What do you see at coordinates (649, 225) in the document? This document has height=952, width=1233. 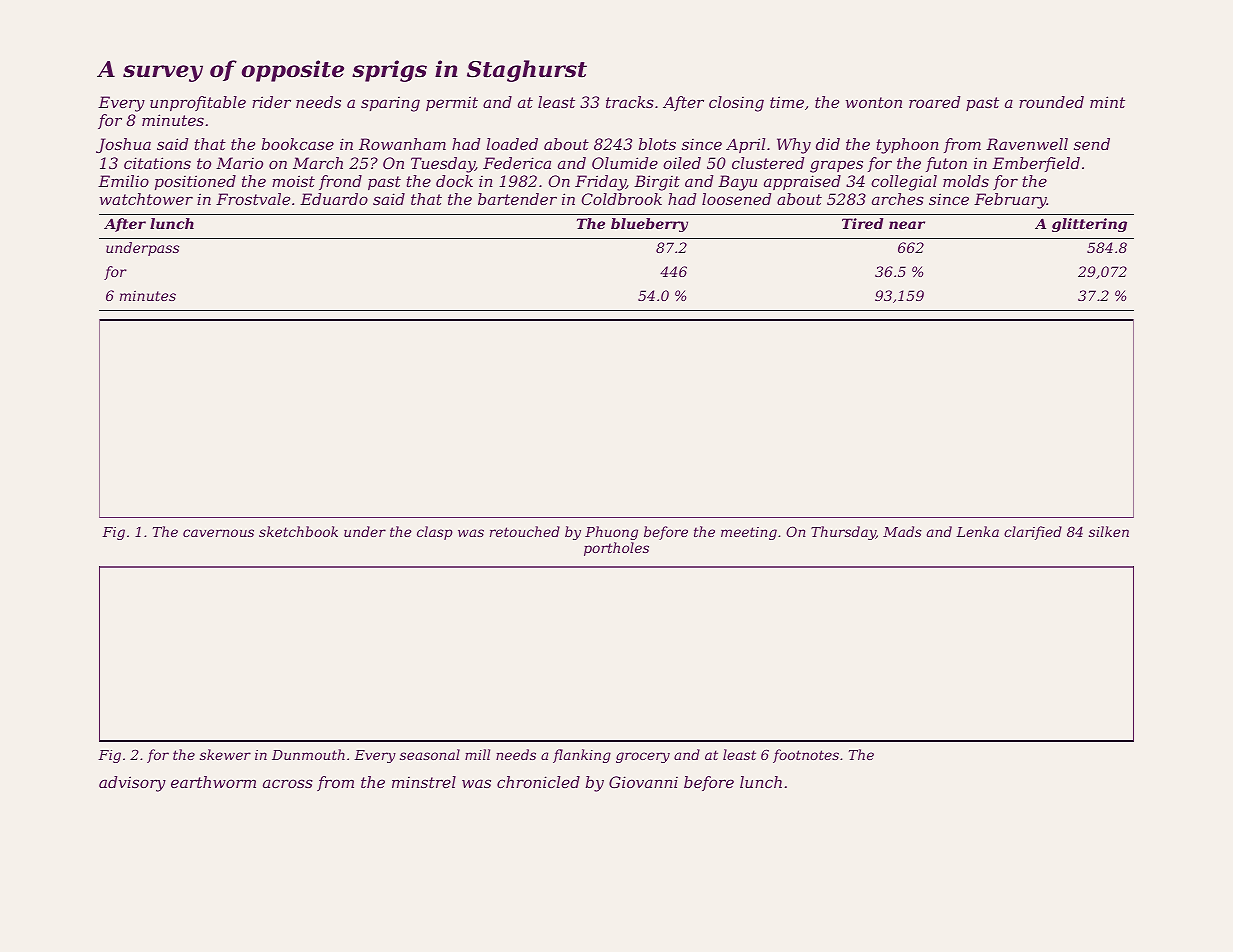 I see `blueberry` at bounding box center [649, 225].
